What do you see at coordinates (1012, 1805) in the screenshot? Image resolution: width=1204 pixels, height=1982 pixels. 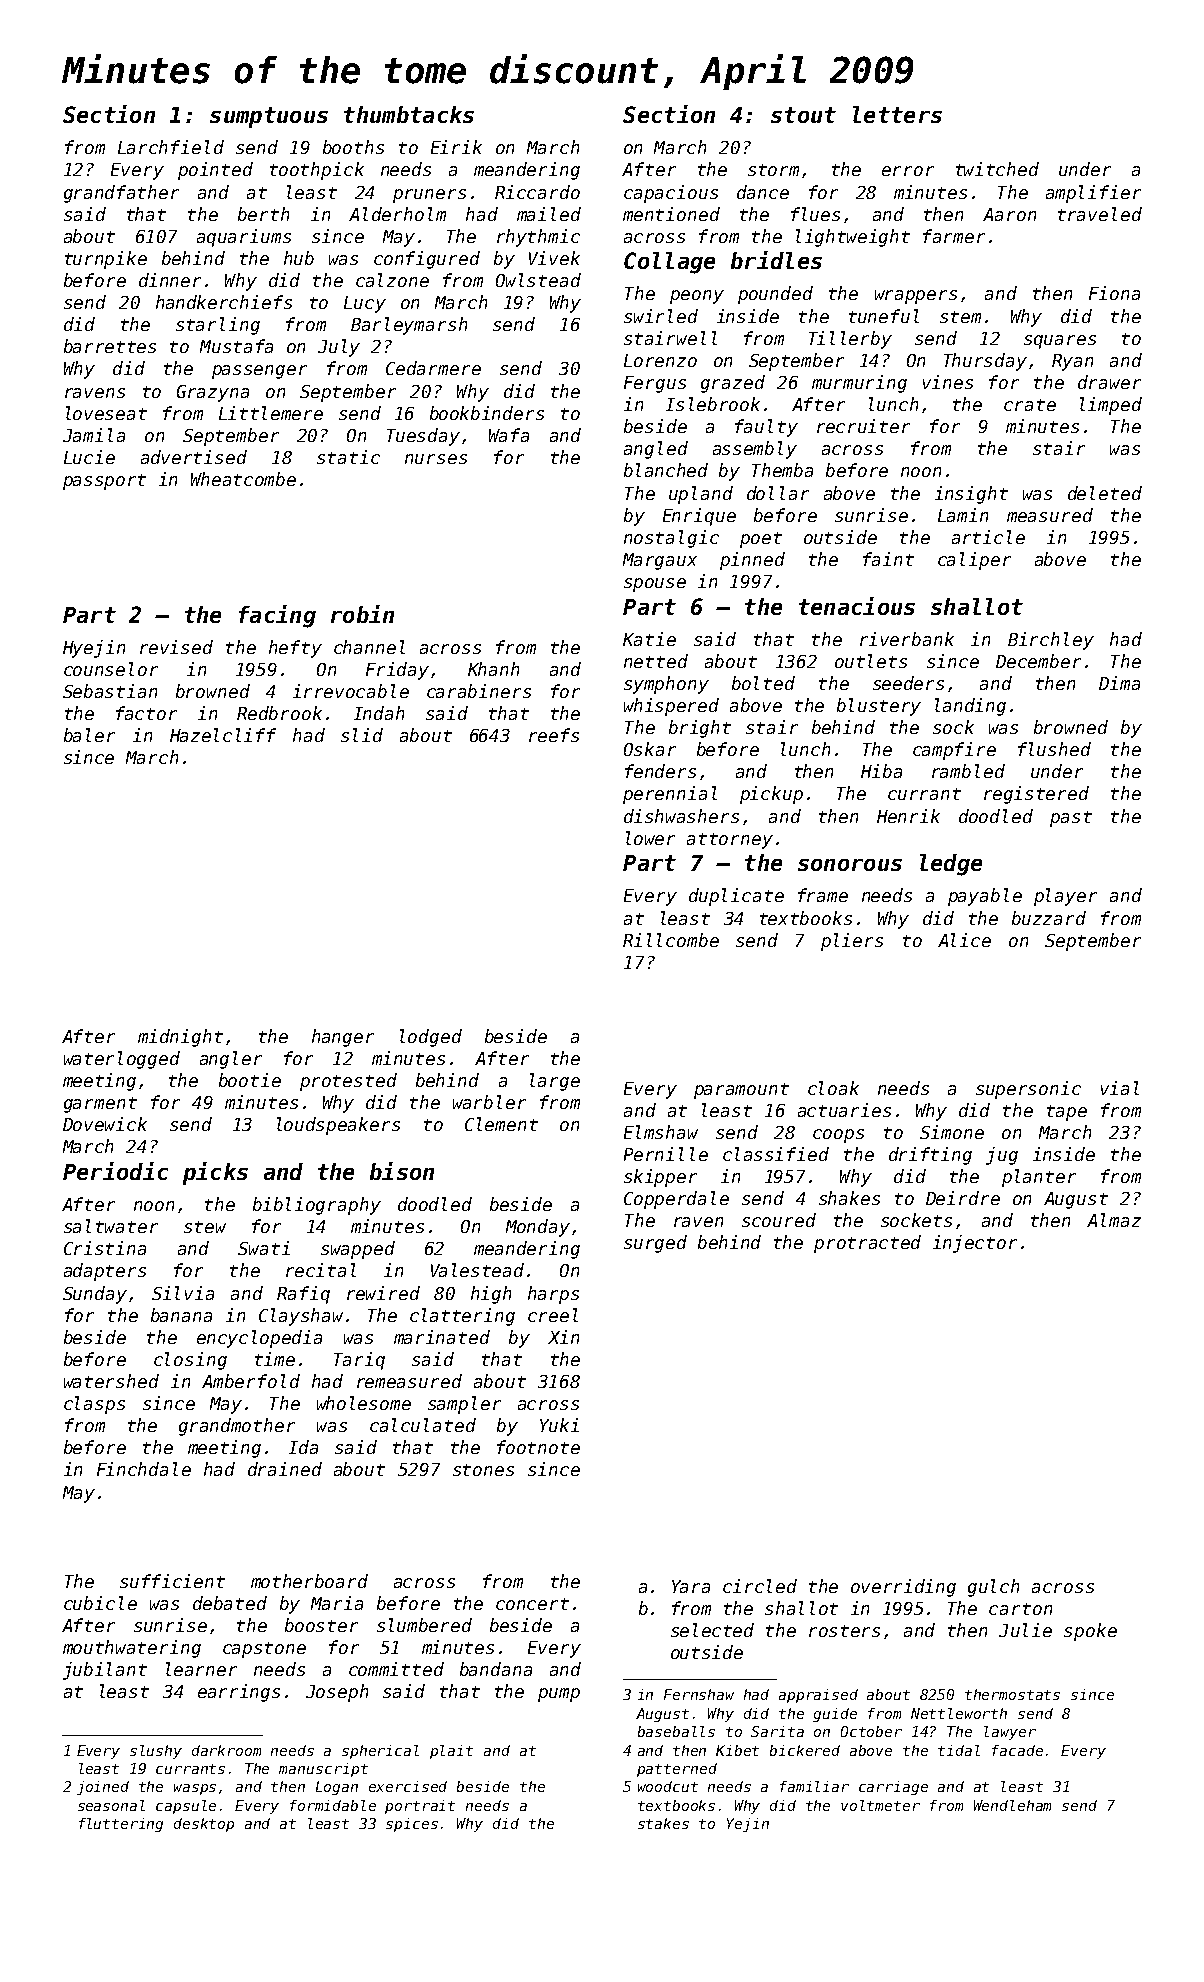 I see `Wendleham` at bounding box center [1012, 1805].
